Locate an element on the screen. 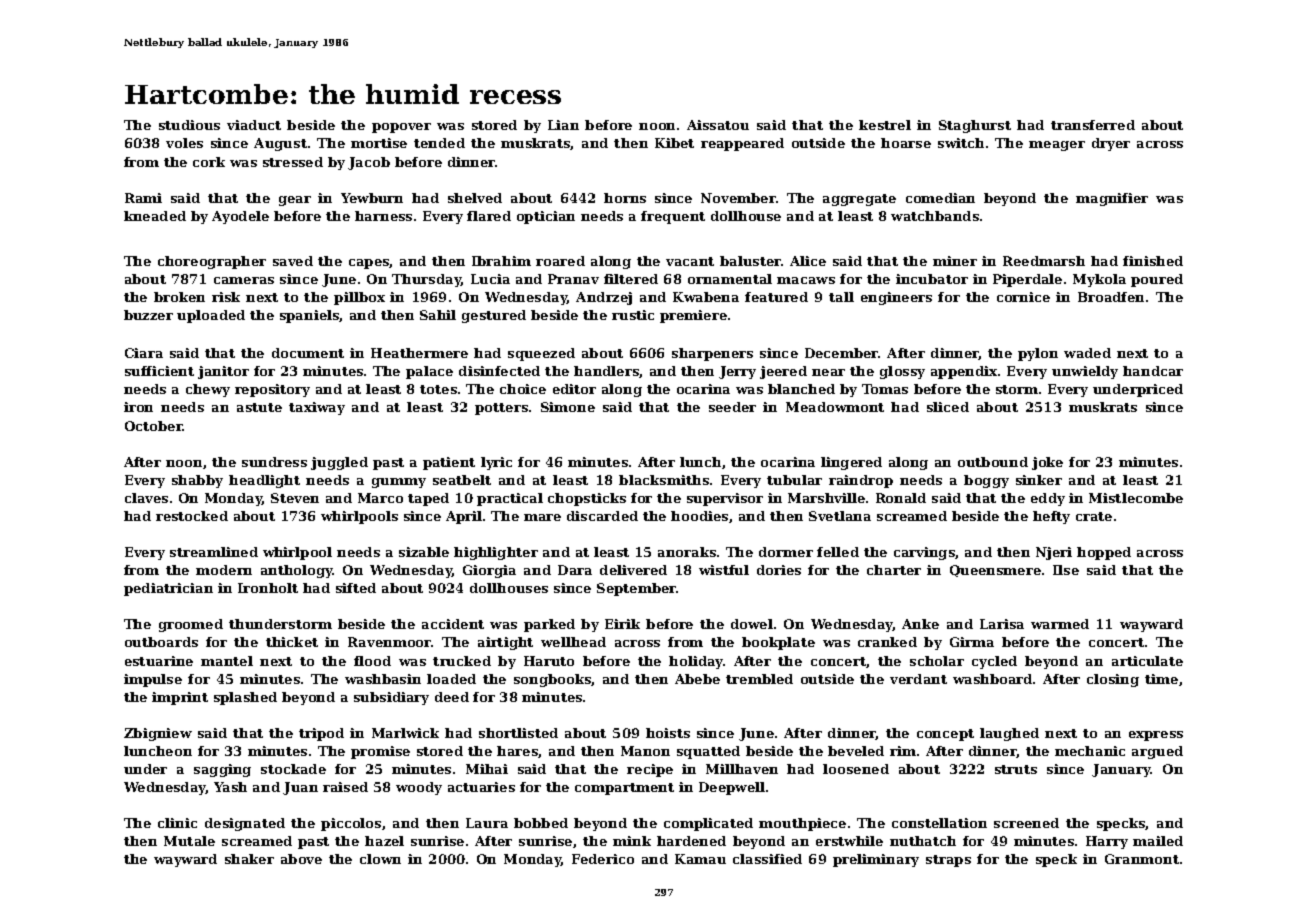 The width and height of the screenshot is (1308, 924). Deepwell is located at coordinates (732, 788).
